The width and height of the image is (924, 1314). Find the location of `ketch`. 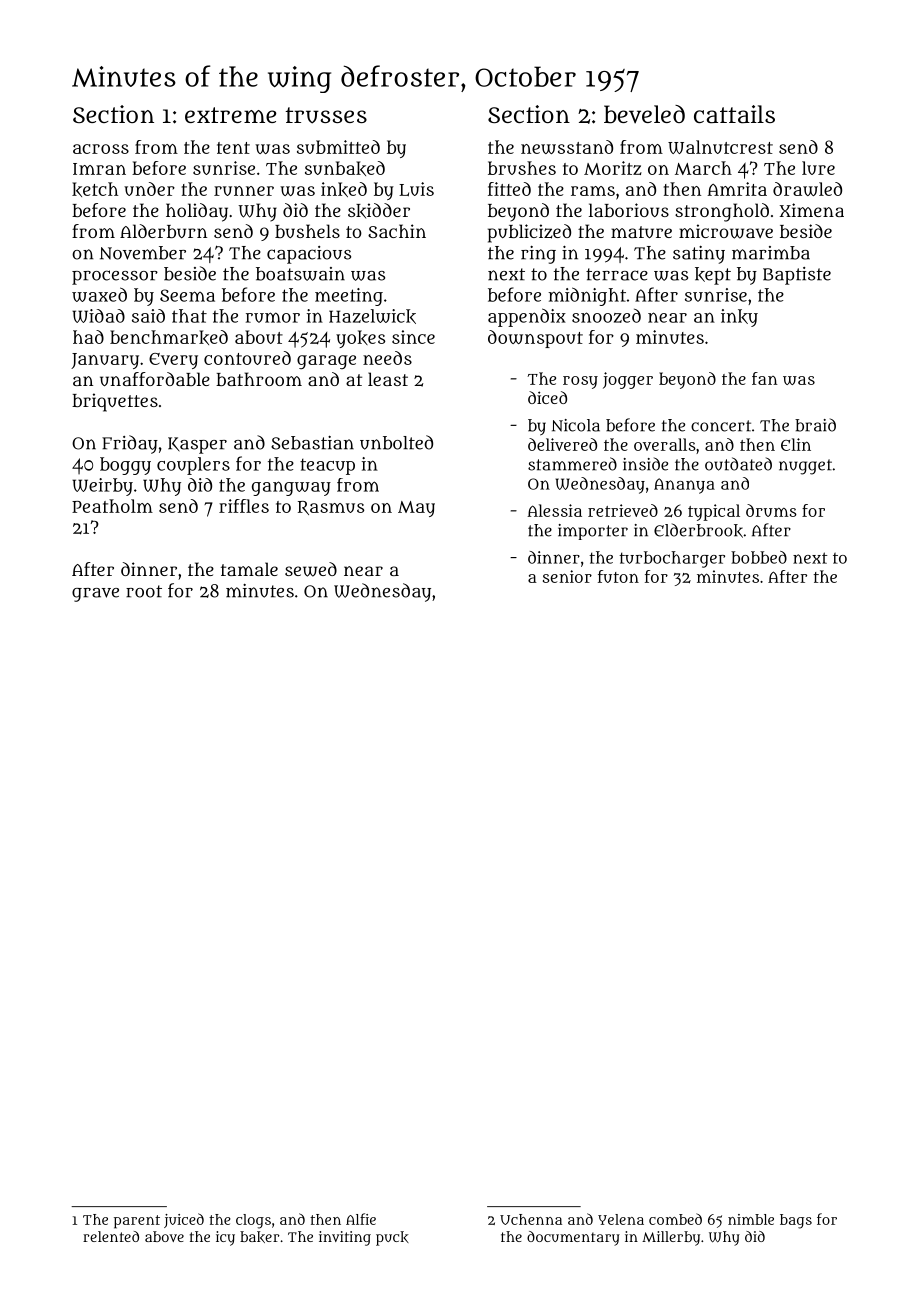

ketch is located at coordinates (95, 189).
